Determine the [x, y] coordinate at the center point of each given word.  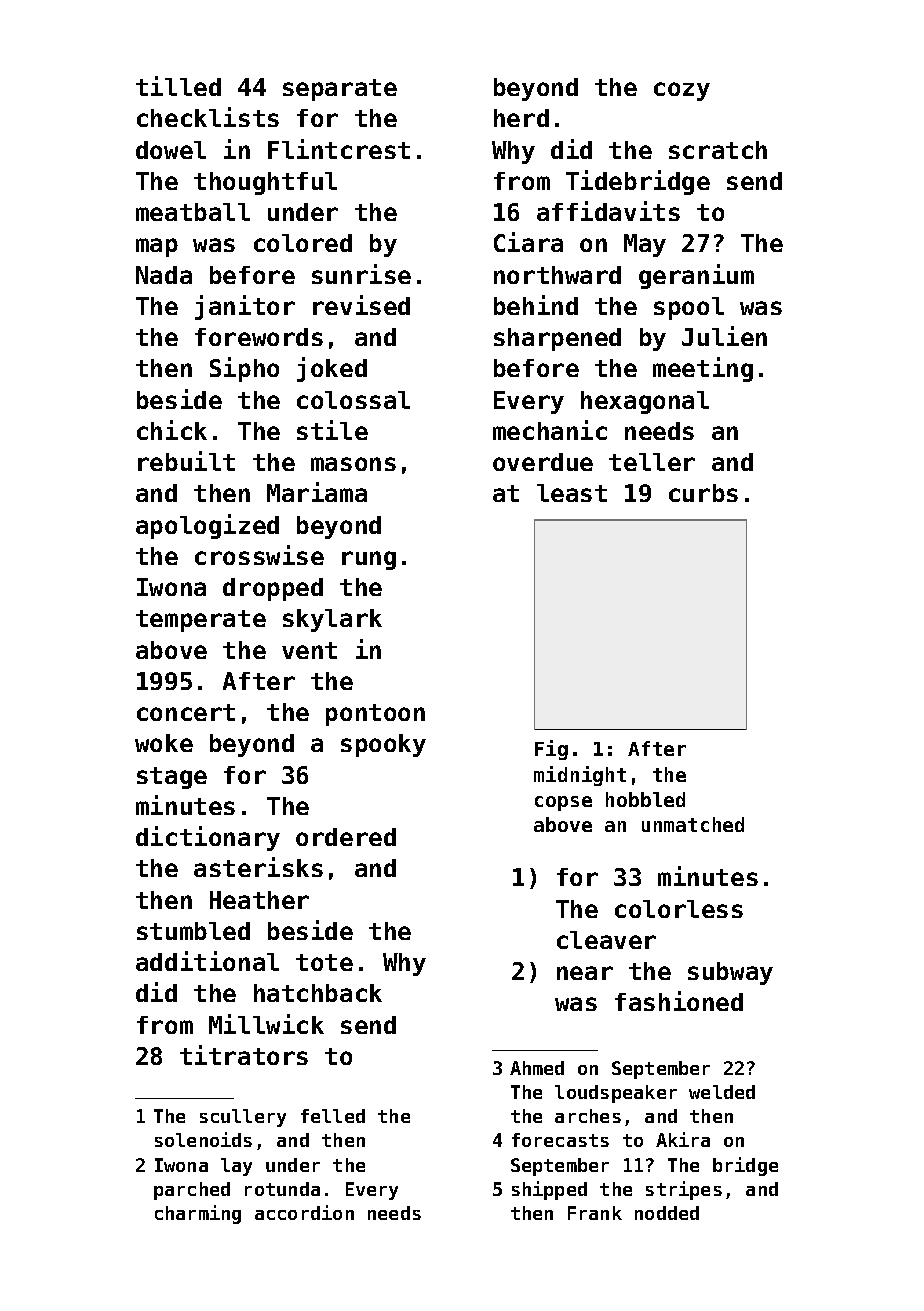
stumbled [193, 931]
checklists [208, 117]
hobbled [645, 799]
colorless [679, 909]
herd [521, 118]
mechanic [550, 430]
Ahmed [537, 1068]
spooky [383, 745]
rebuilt [186, 461]
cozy [682, 91]
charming [198, 1214]
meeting [703, 369]
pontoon [375, 715]
